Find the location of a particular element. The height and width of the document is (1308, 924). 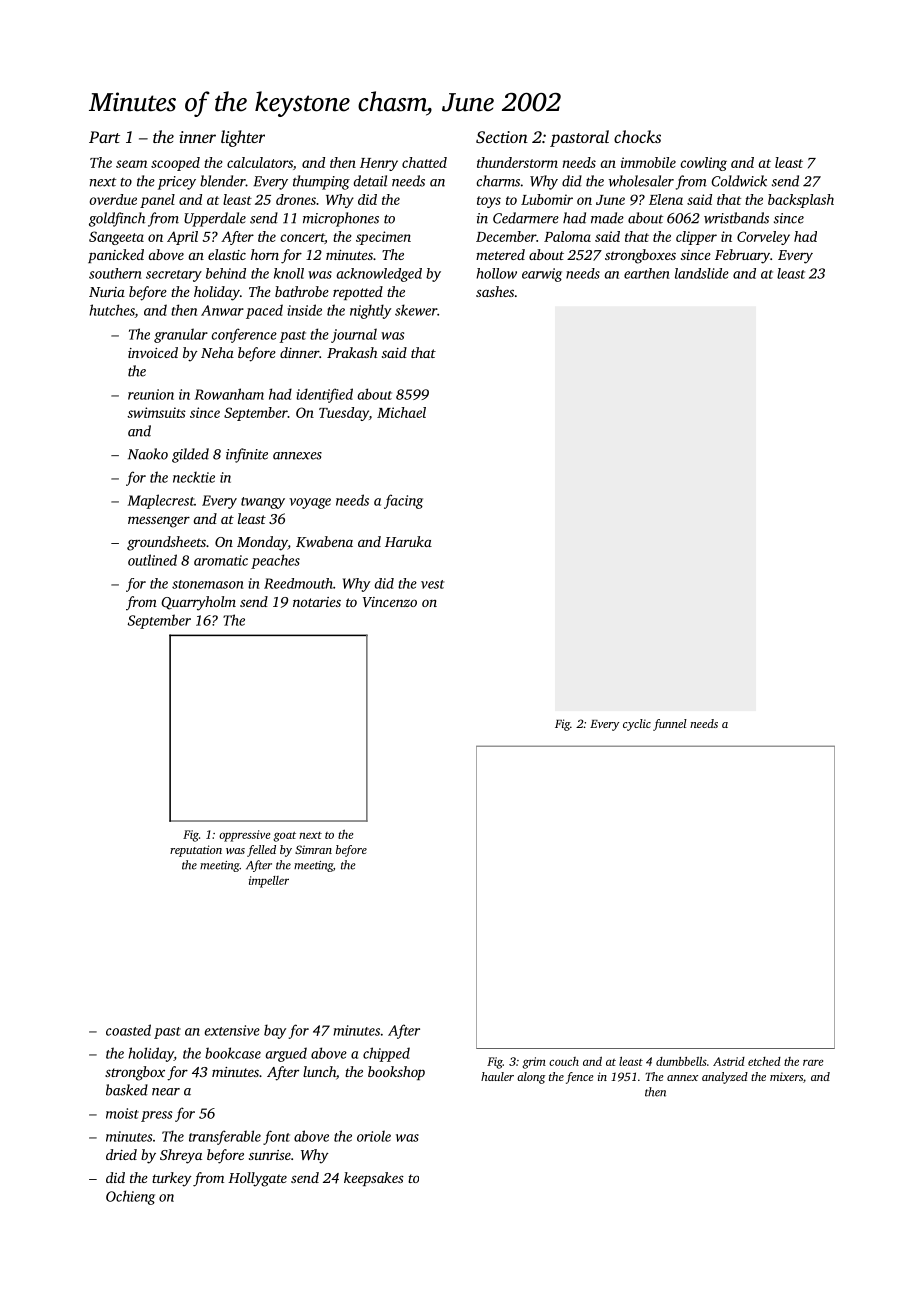

Prakash is located at coordinates (352, 352).
